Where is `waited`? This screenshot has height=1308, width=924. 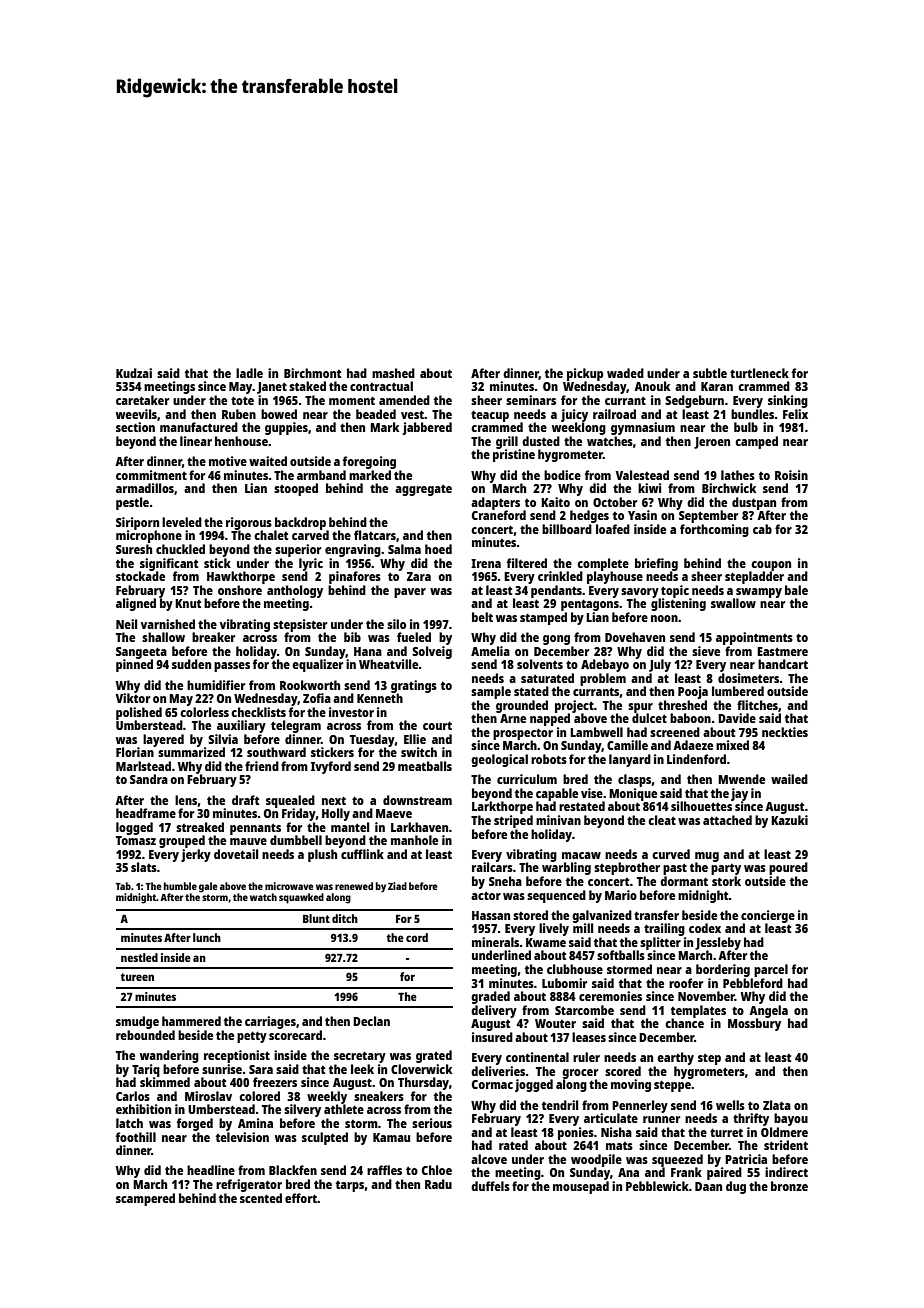 waited is located at coordinates (268, 461).
